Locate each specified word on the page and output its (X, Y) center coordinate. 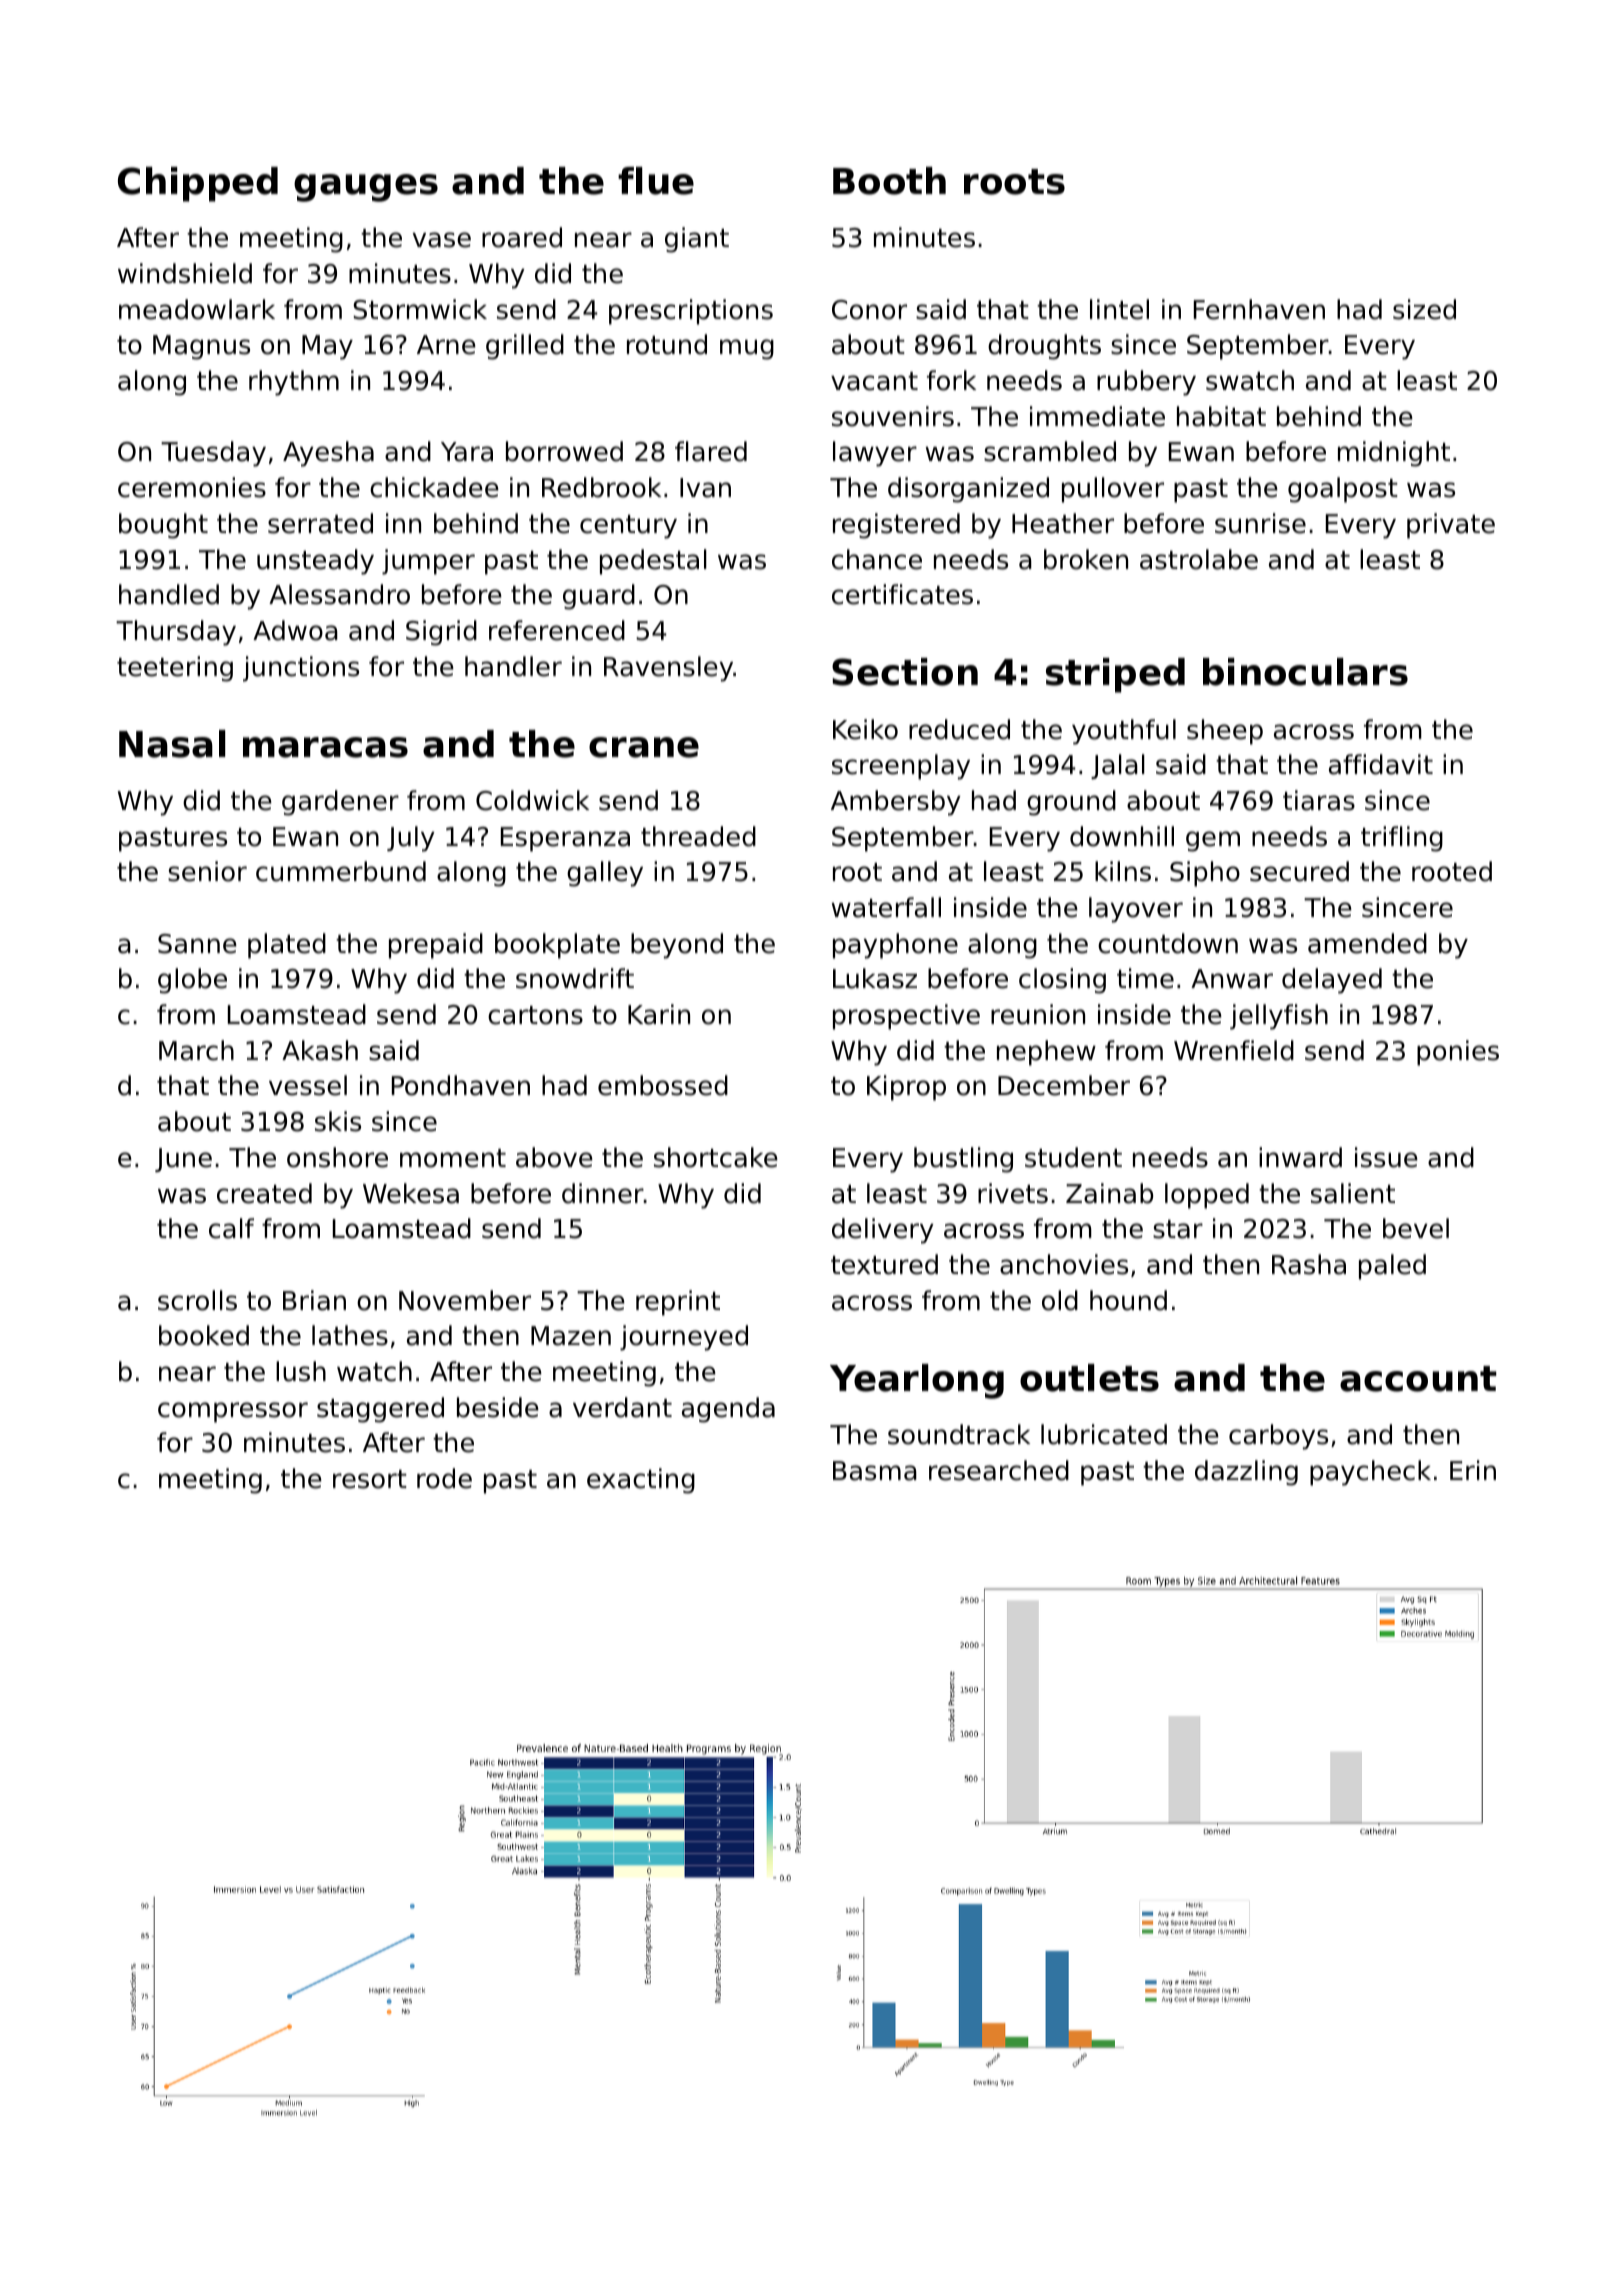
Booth (889, 181)
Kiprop (906, 1088)
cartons (535, 1015)
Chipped (198, 184)
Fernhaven (1259, 309)
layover (1136, 910)
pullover (1113, 490)
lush (301, 1371)
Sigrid (441, 633)
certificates (902, 594)
